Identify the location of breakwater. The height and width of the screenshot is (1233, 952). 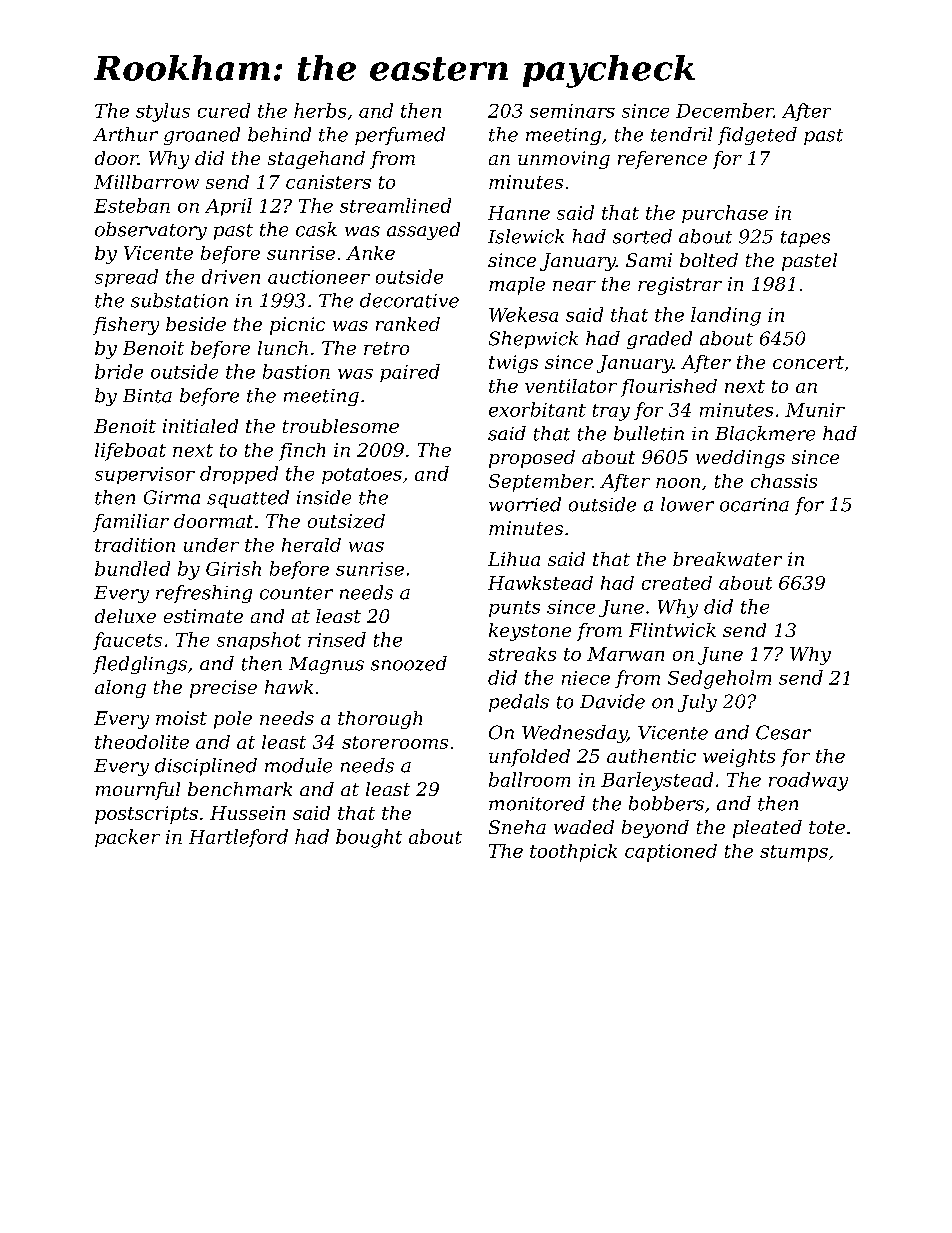
(727, 559).
